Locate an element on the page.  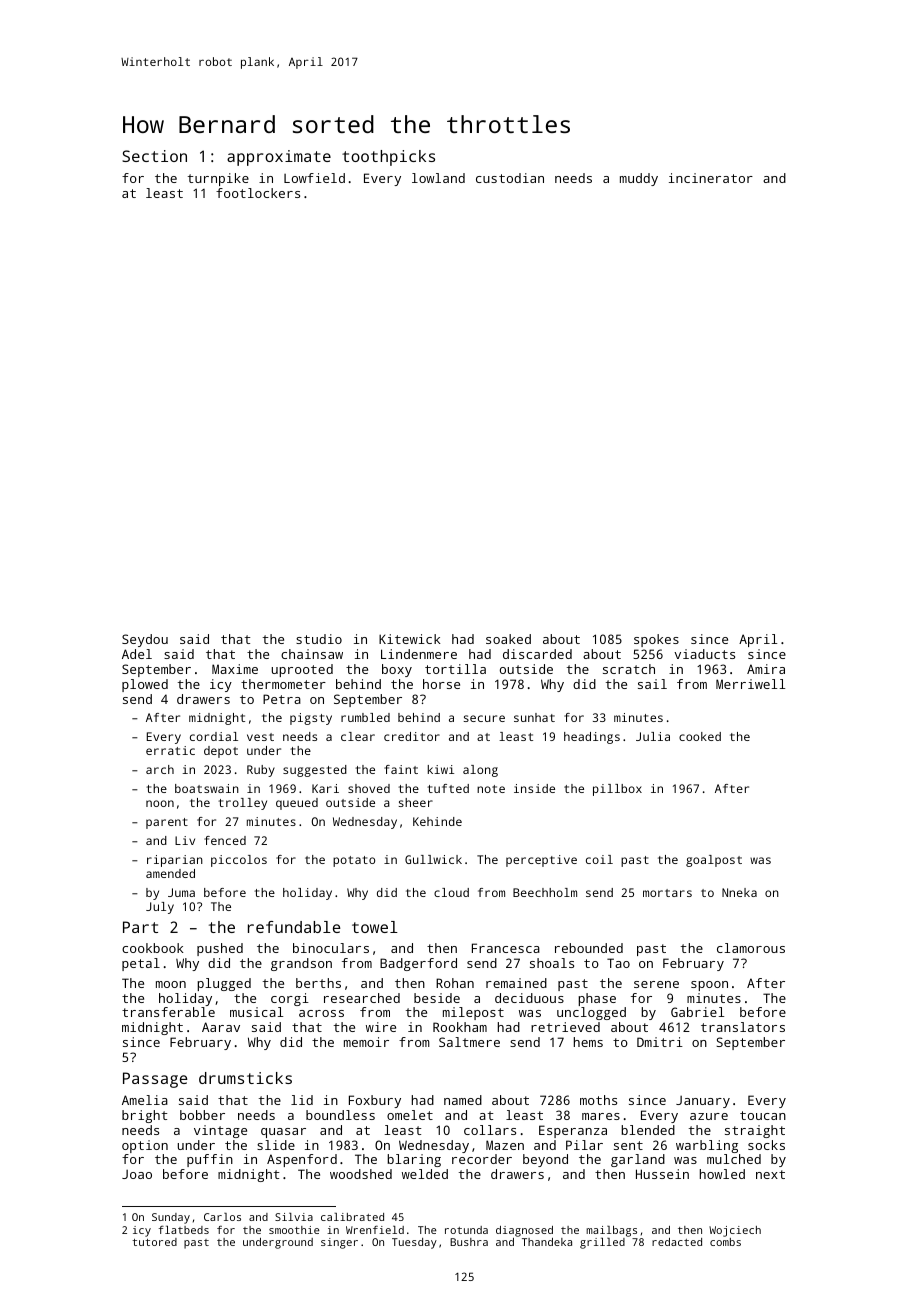
combs is located at coordinates (725, 1242).
